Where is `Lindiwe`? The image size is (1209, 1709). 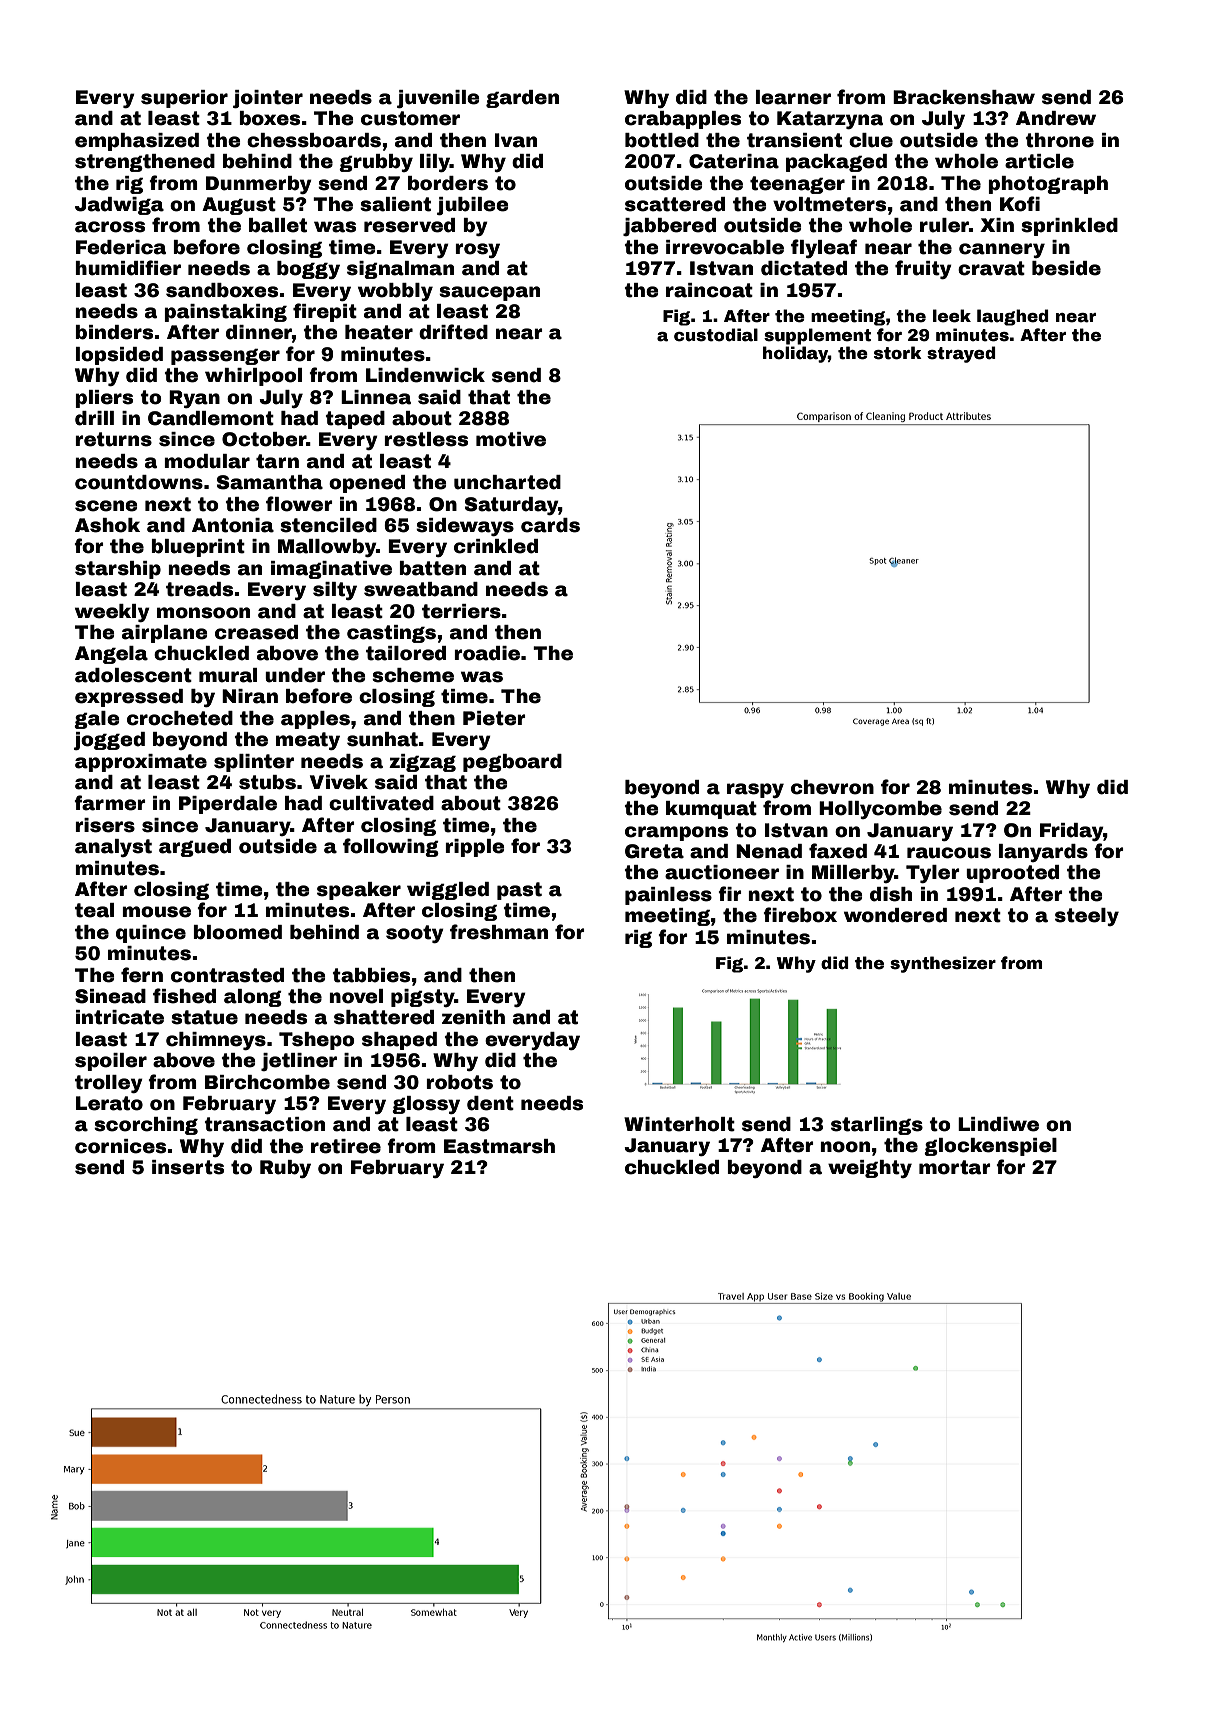 Lindiwe is located at coordinates (998, 1124).
